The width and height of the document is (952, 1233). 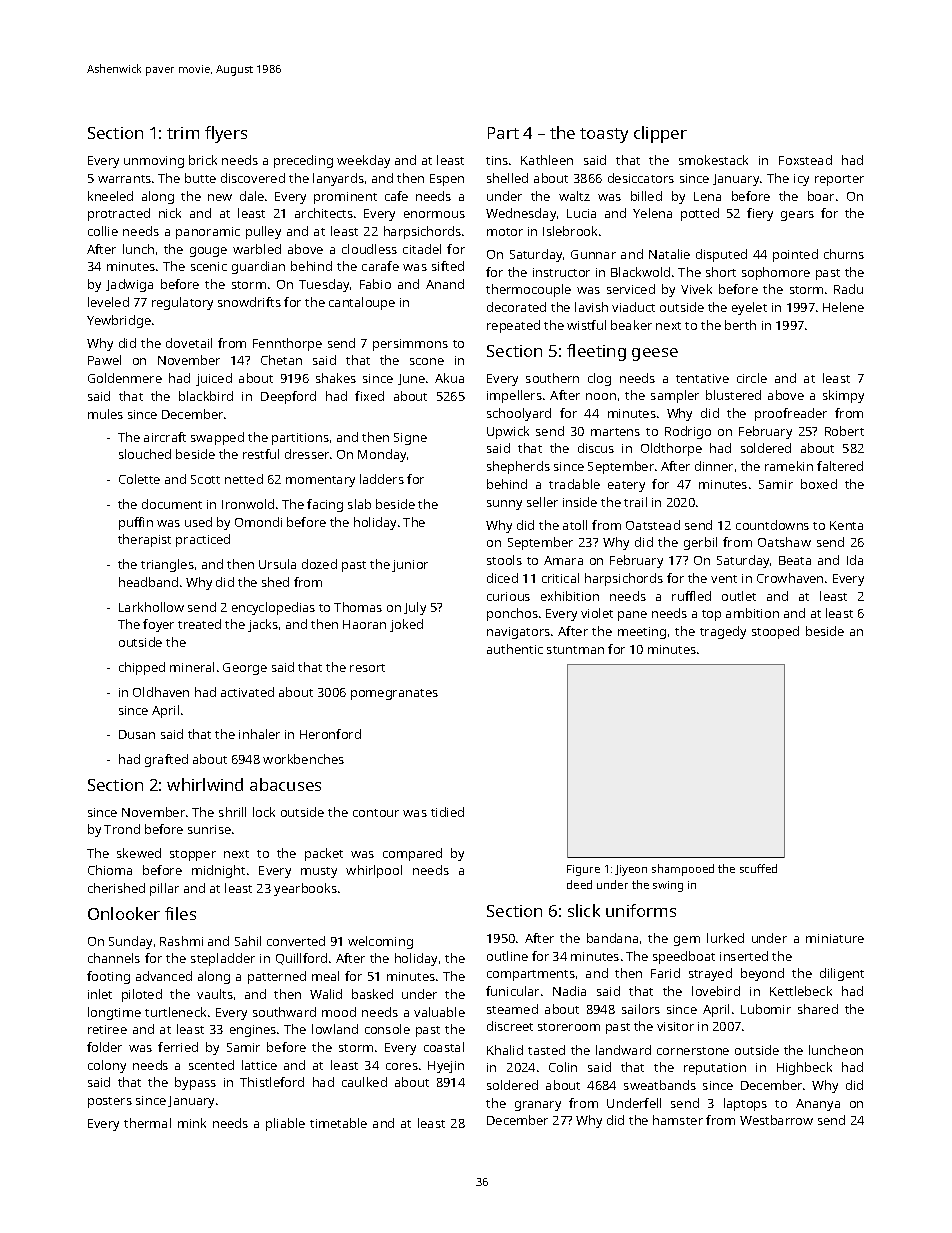 I want to click on tidied, so click(x=447, y=812).
